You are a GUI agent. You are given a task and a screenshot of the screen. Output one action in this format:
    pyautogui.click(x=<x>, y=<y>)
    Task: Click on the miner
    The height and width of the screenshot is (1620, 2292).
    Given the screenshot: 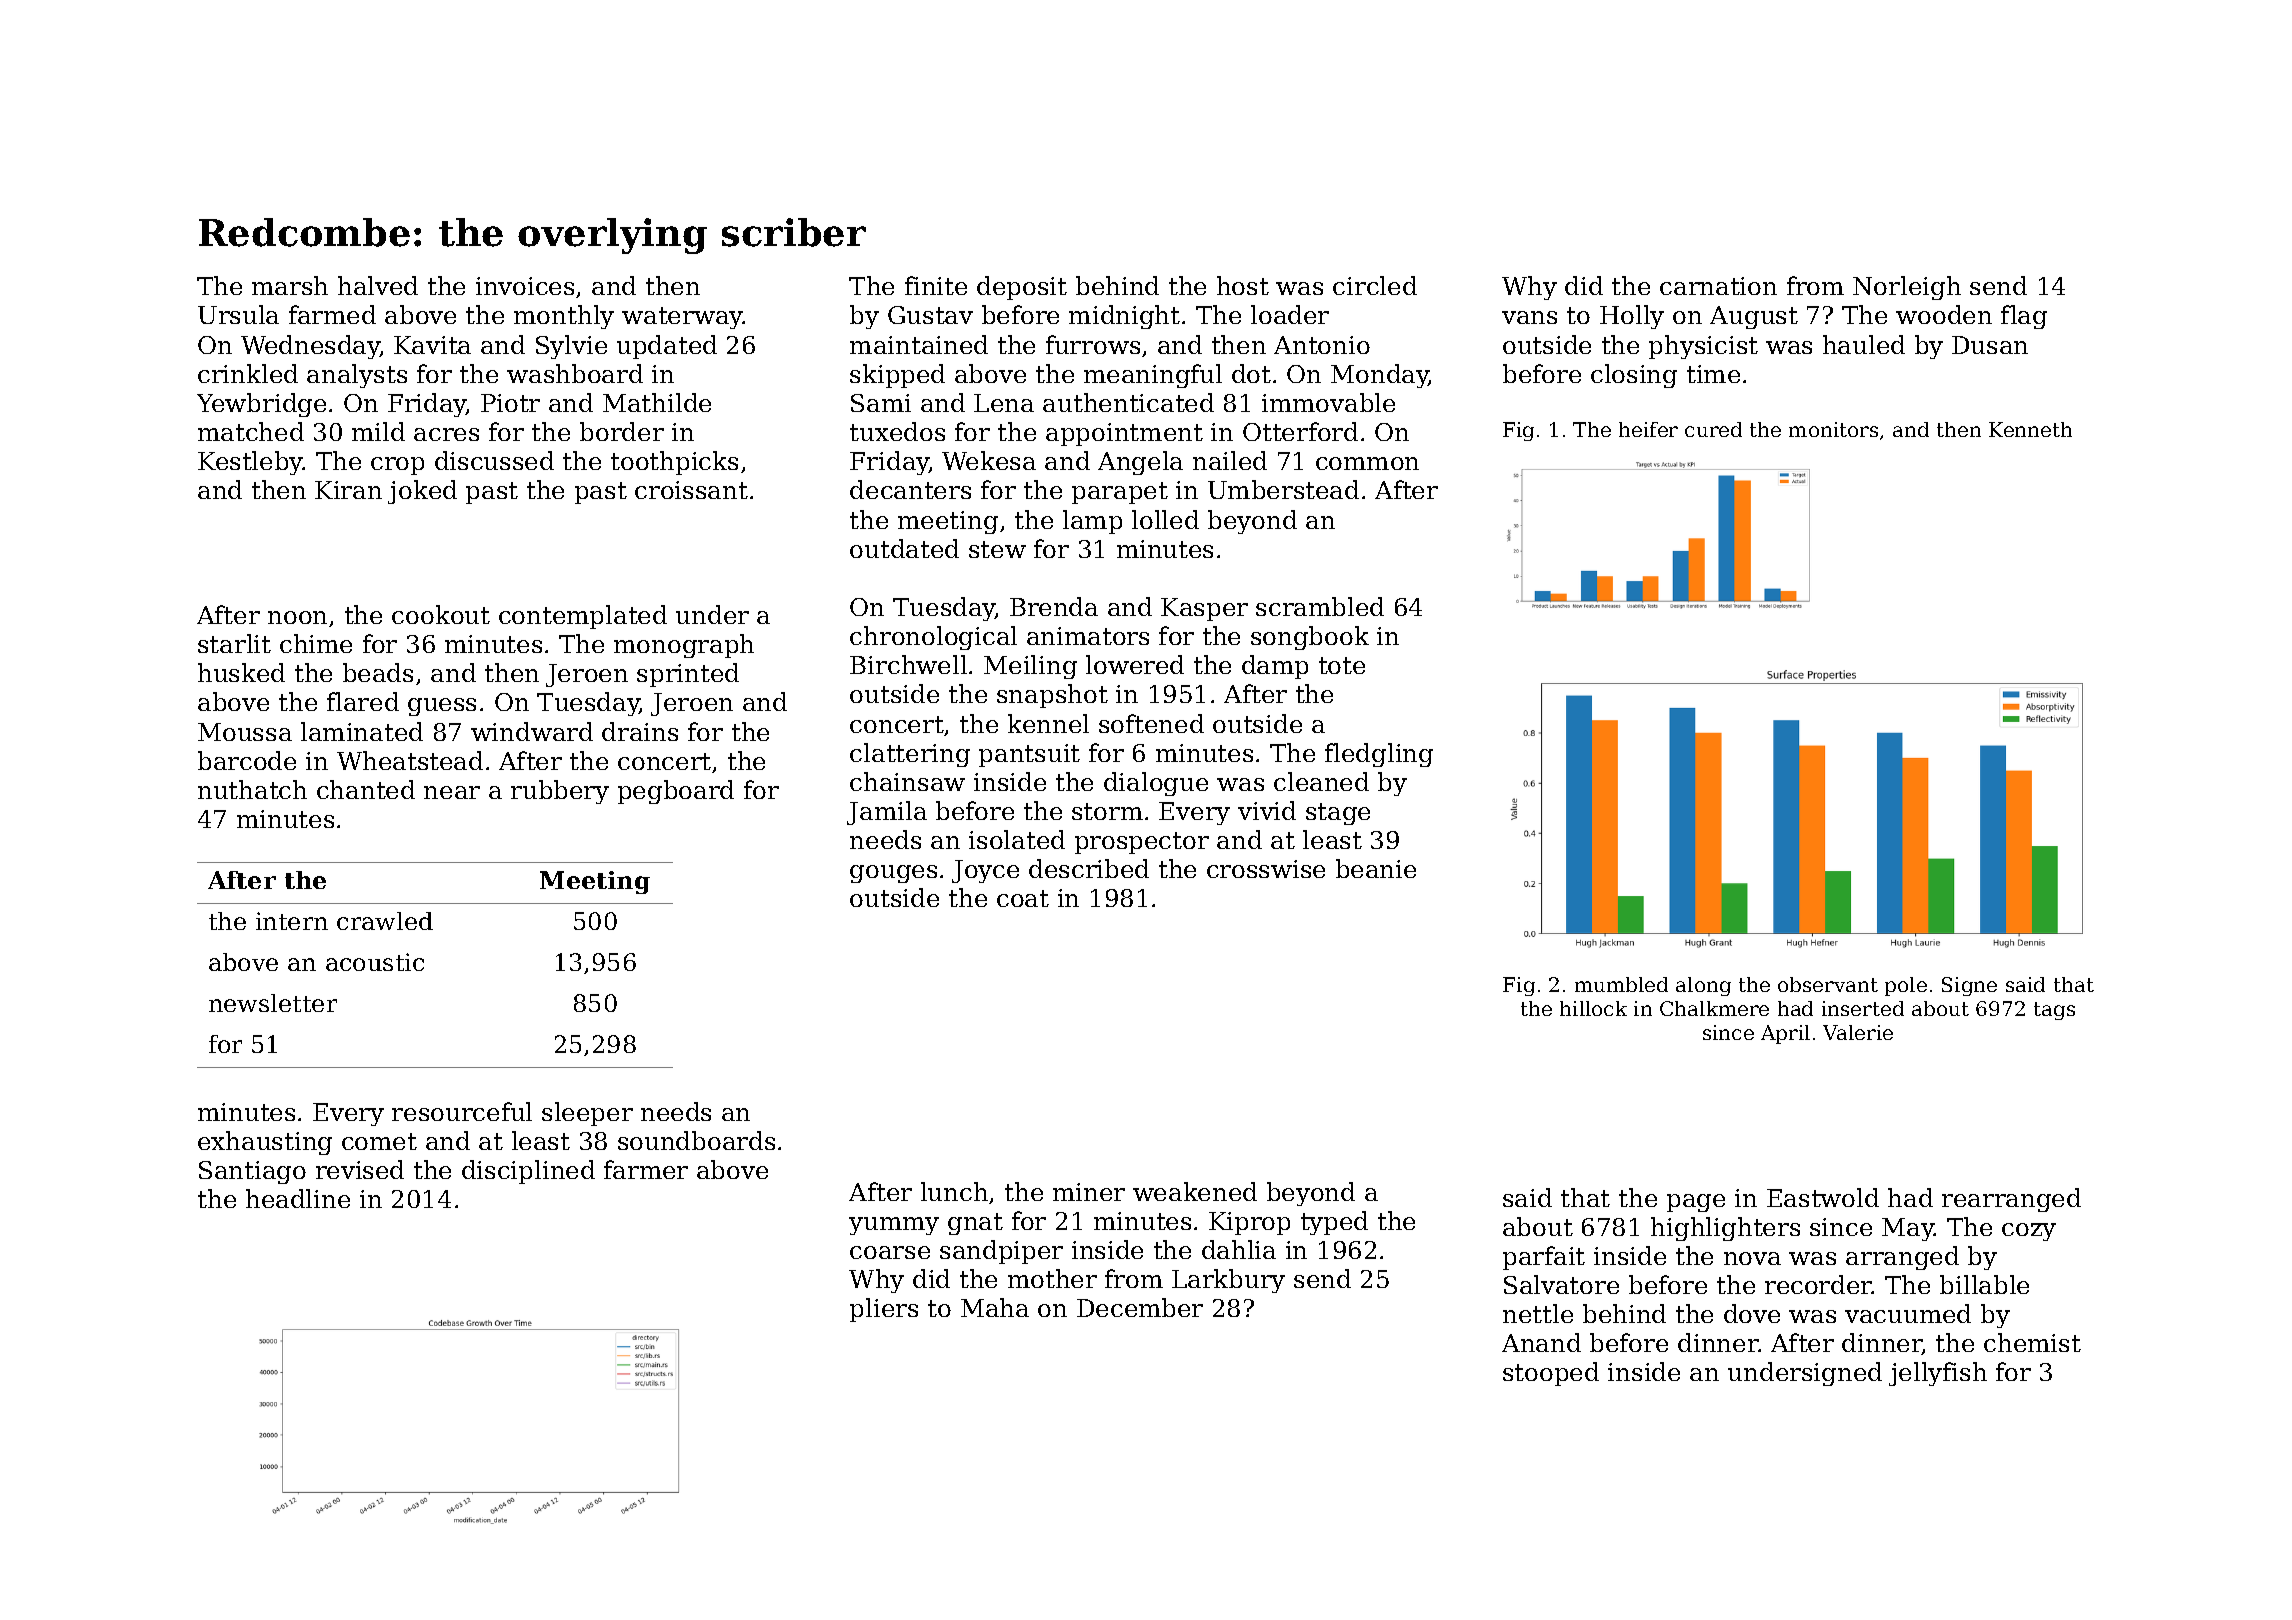 What is the action you would take?
    pyautogui.click(x=1089, y=1192)
